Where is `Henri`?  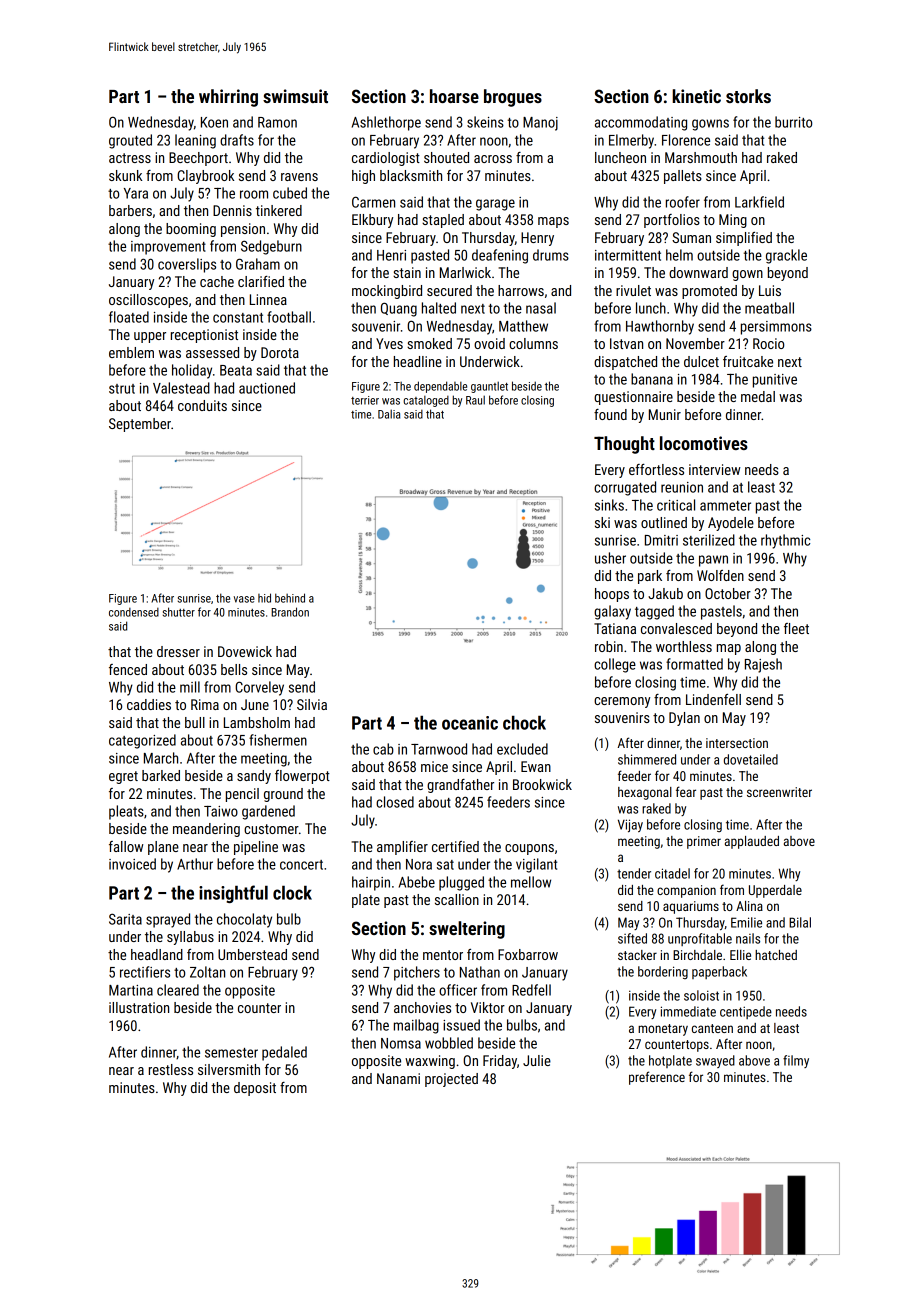
Henri is located at coordinates (391, 255).
